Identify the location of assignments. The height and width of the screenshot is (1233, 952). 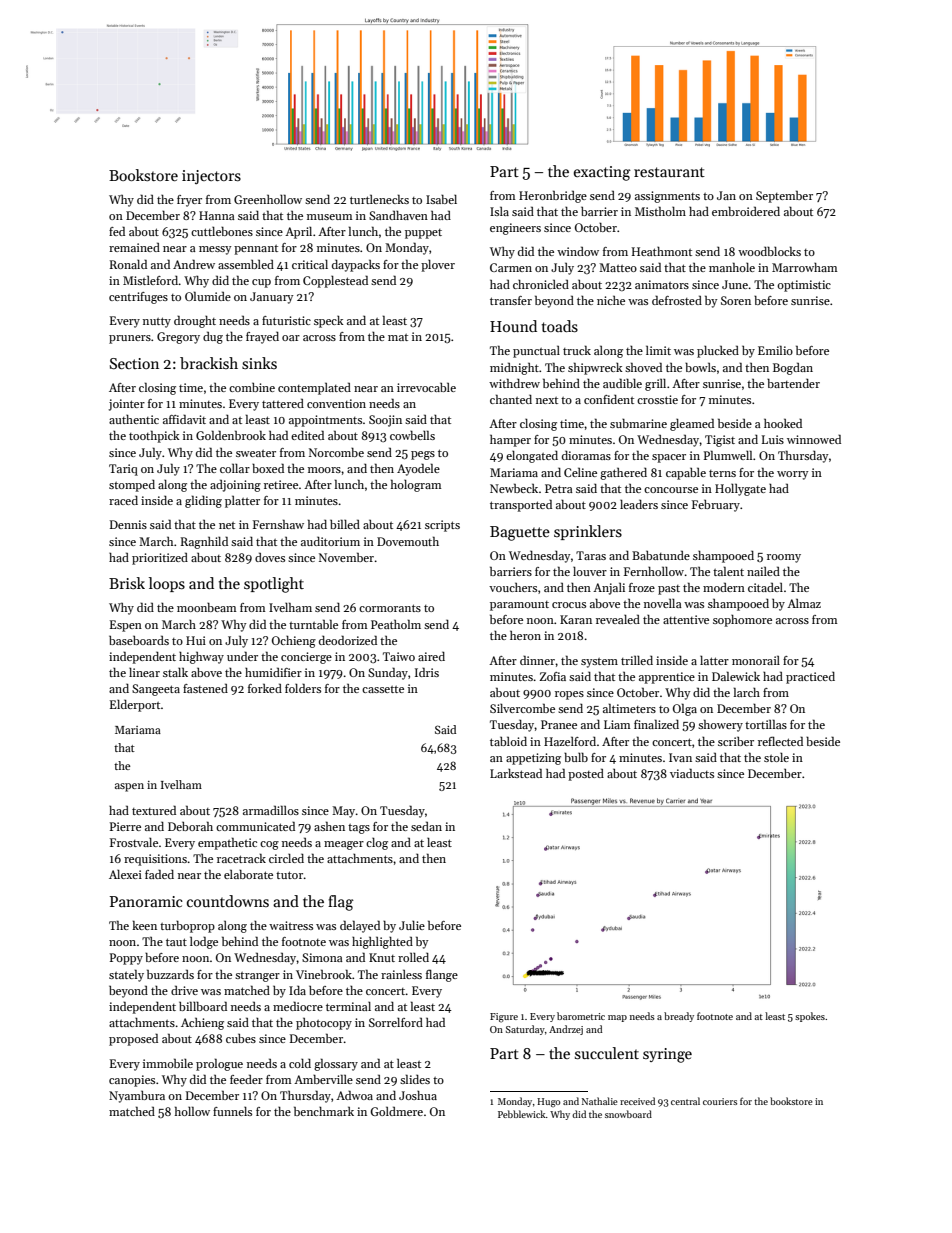
(667, 197).
